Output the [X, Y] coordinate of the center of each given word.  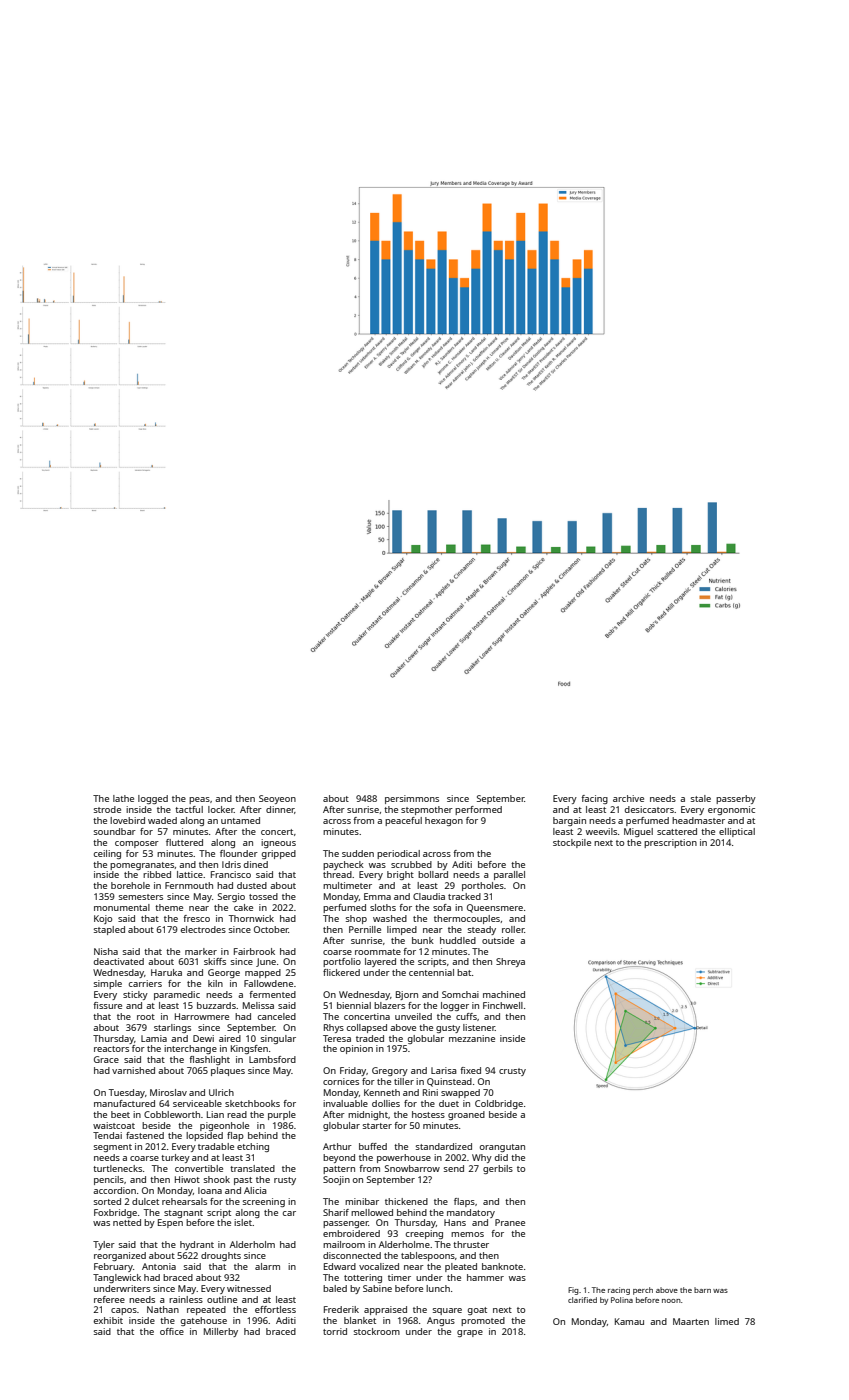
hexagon [444, 821]
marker [201, 951]
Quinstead [449, 1082]
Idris [231, 864]
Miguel [638, 832]
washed [390, 918]
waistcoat [114, 1125]
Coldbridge [499, 1104]
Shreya [510, 962]
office [172, 1331]
